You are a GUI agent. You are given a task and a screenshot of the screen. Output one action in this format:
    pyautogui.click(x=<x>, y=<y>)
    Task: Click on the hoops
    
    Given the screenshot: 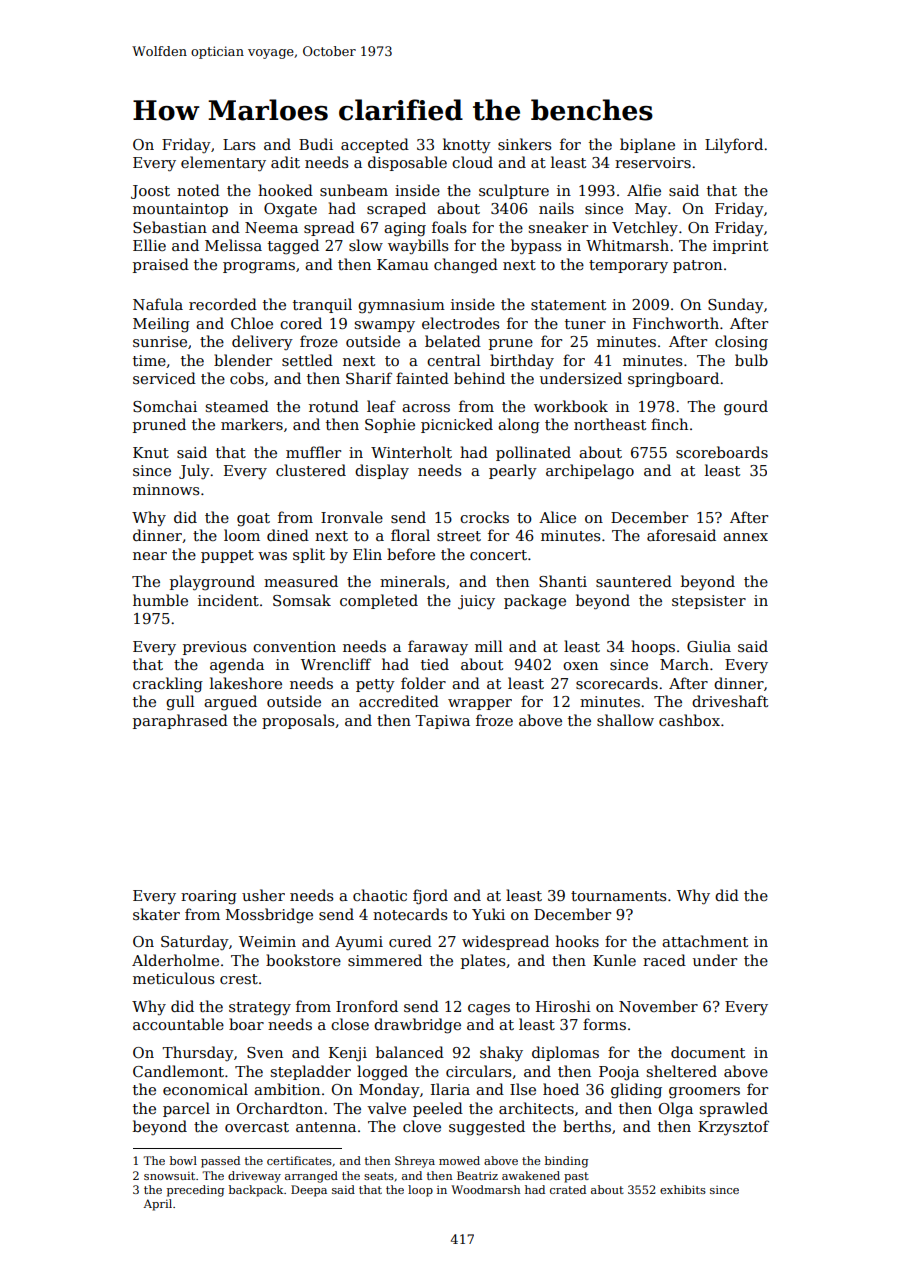 What is the action you would take?
    pyautogui.click(x=653, y=647)
